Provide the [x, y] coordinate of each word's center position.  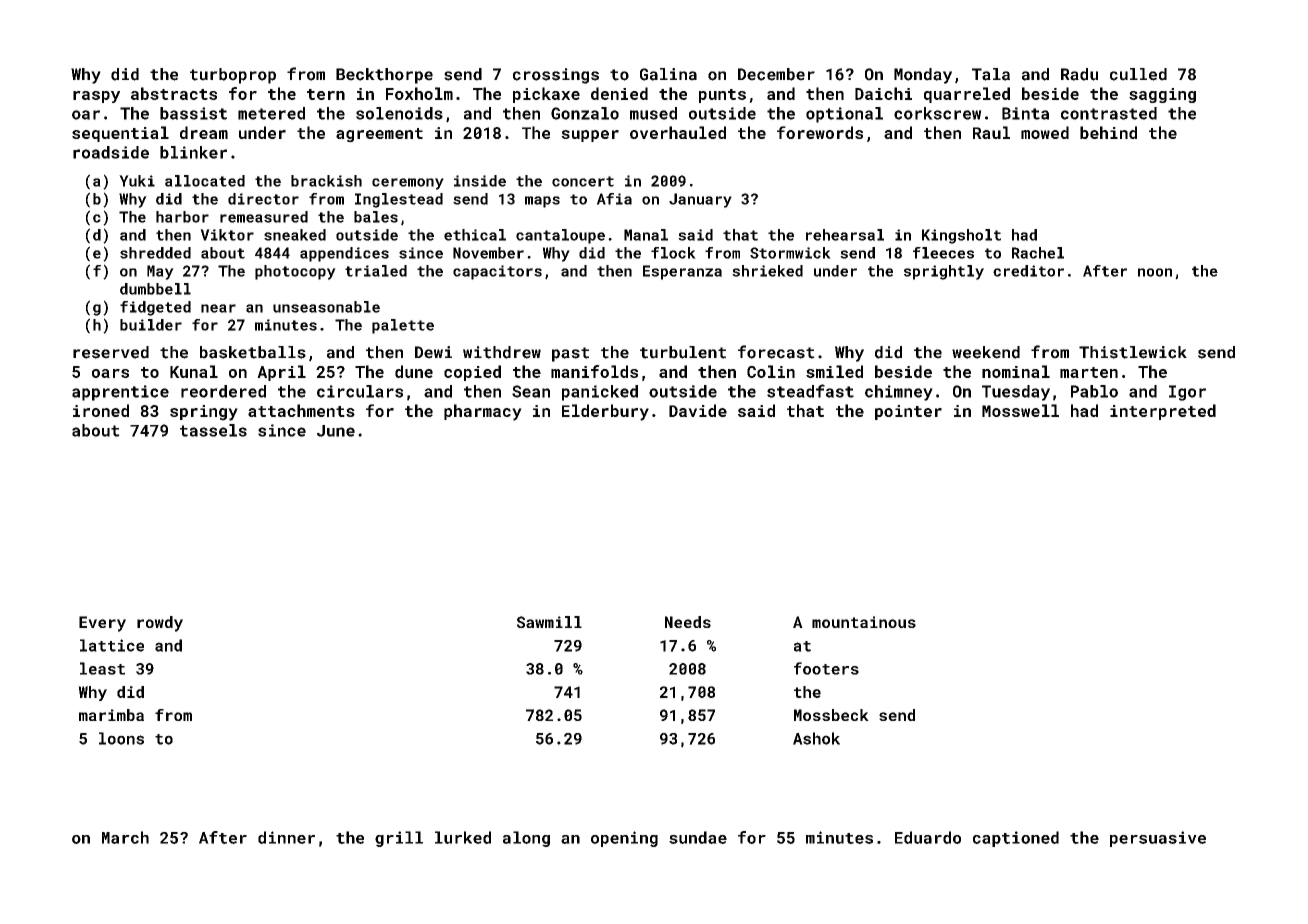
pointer [908, 412]
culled [1138, 74]
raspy [96, 97]
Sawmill [549, 622]
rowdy [160, 624]
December [776, 74]
